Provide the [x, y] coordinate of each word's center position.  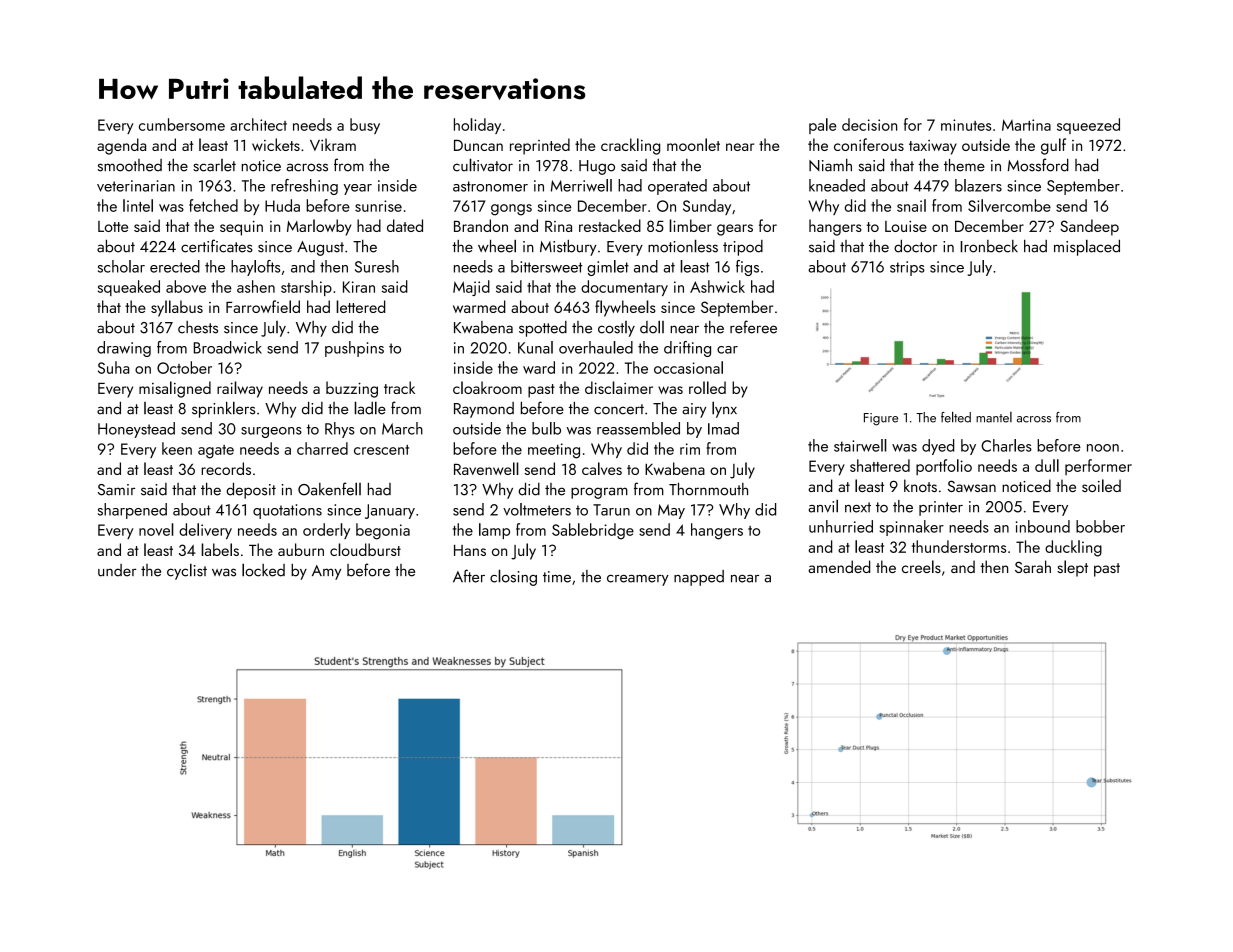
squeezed [1088, 126]
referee [753, 327]
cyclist [187, 571]
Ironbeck [989, 246]
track [399, 387]
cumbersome [182, 124]
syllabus [177, 308]
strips [907, 268]
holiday [477, 126]
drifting [687, 349]
